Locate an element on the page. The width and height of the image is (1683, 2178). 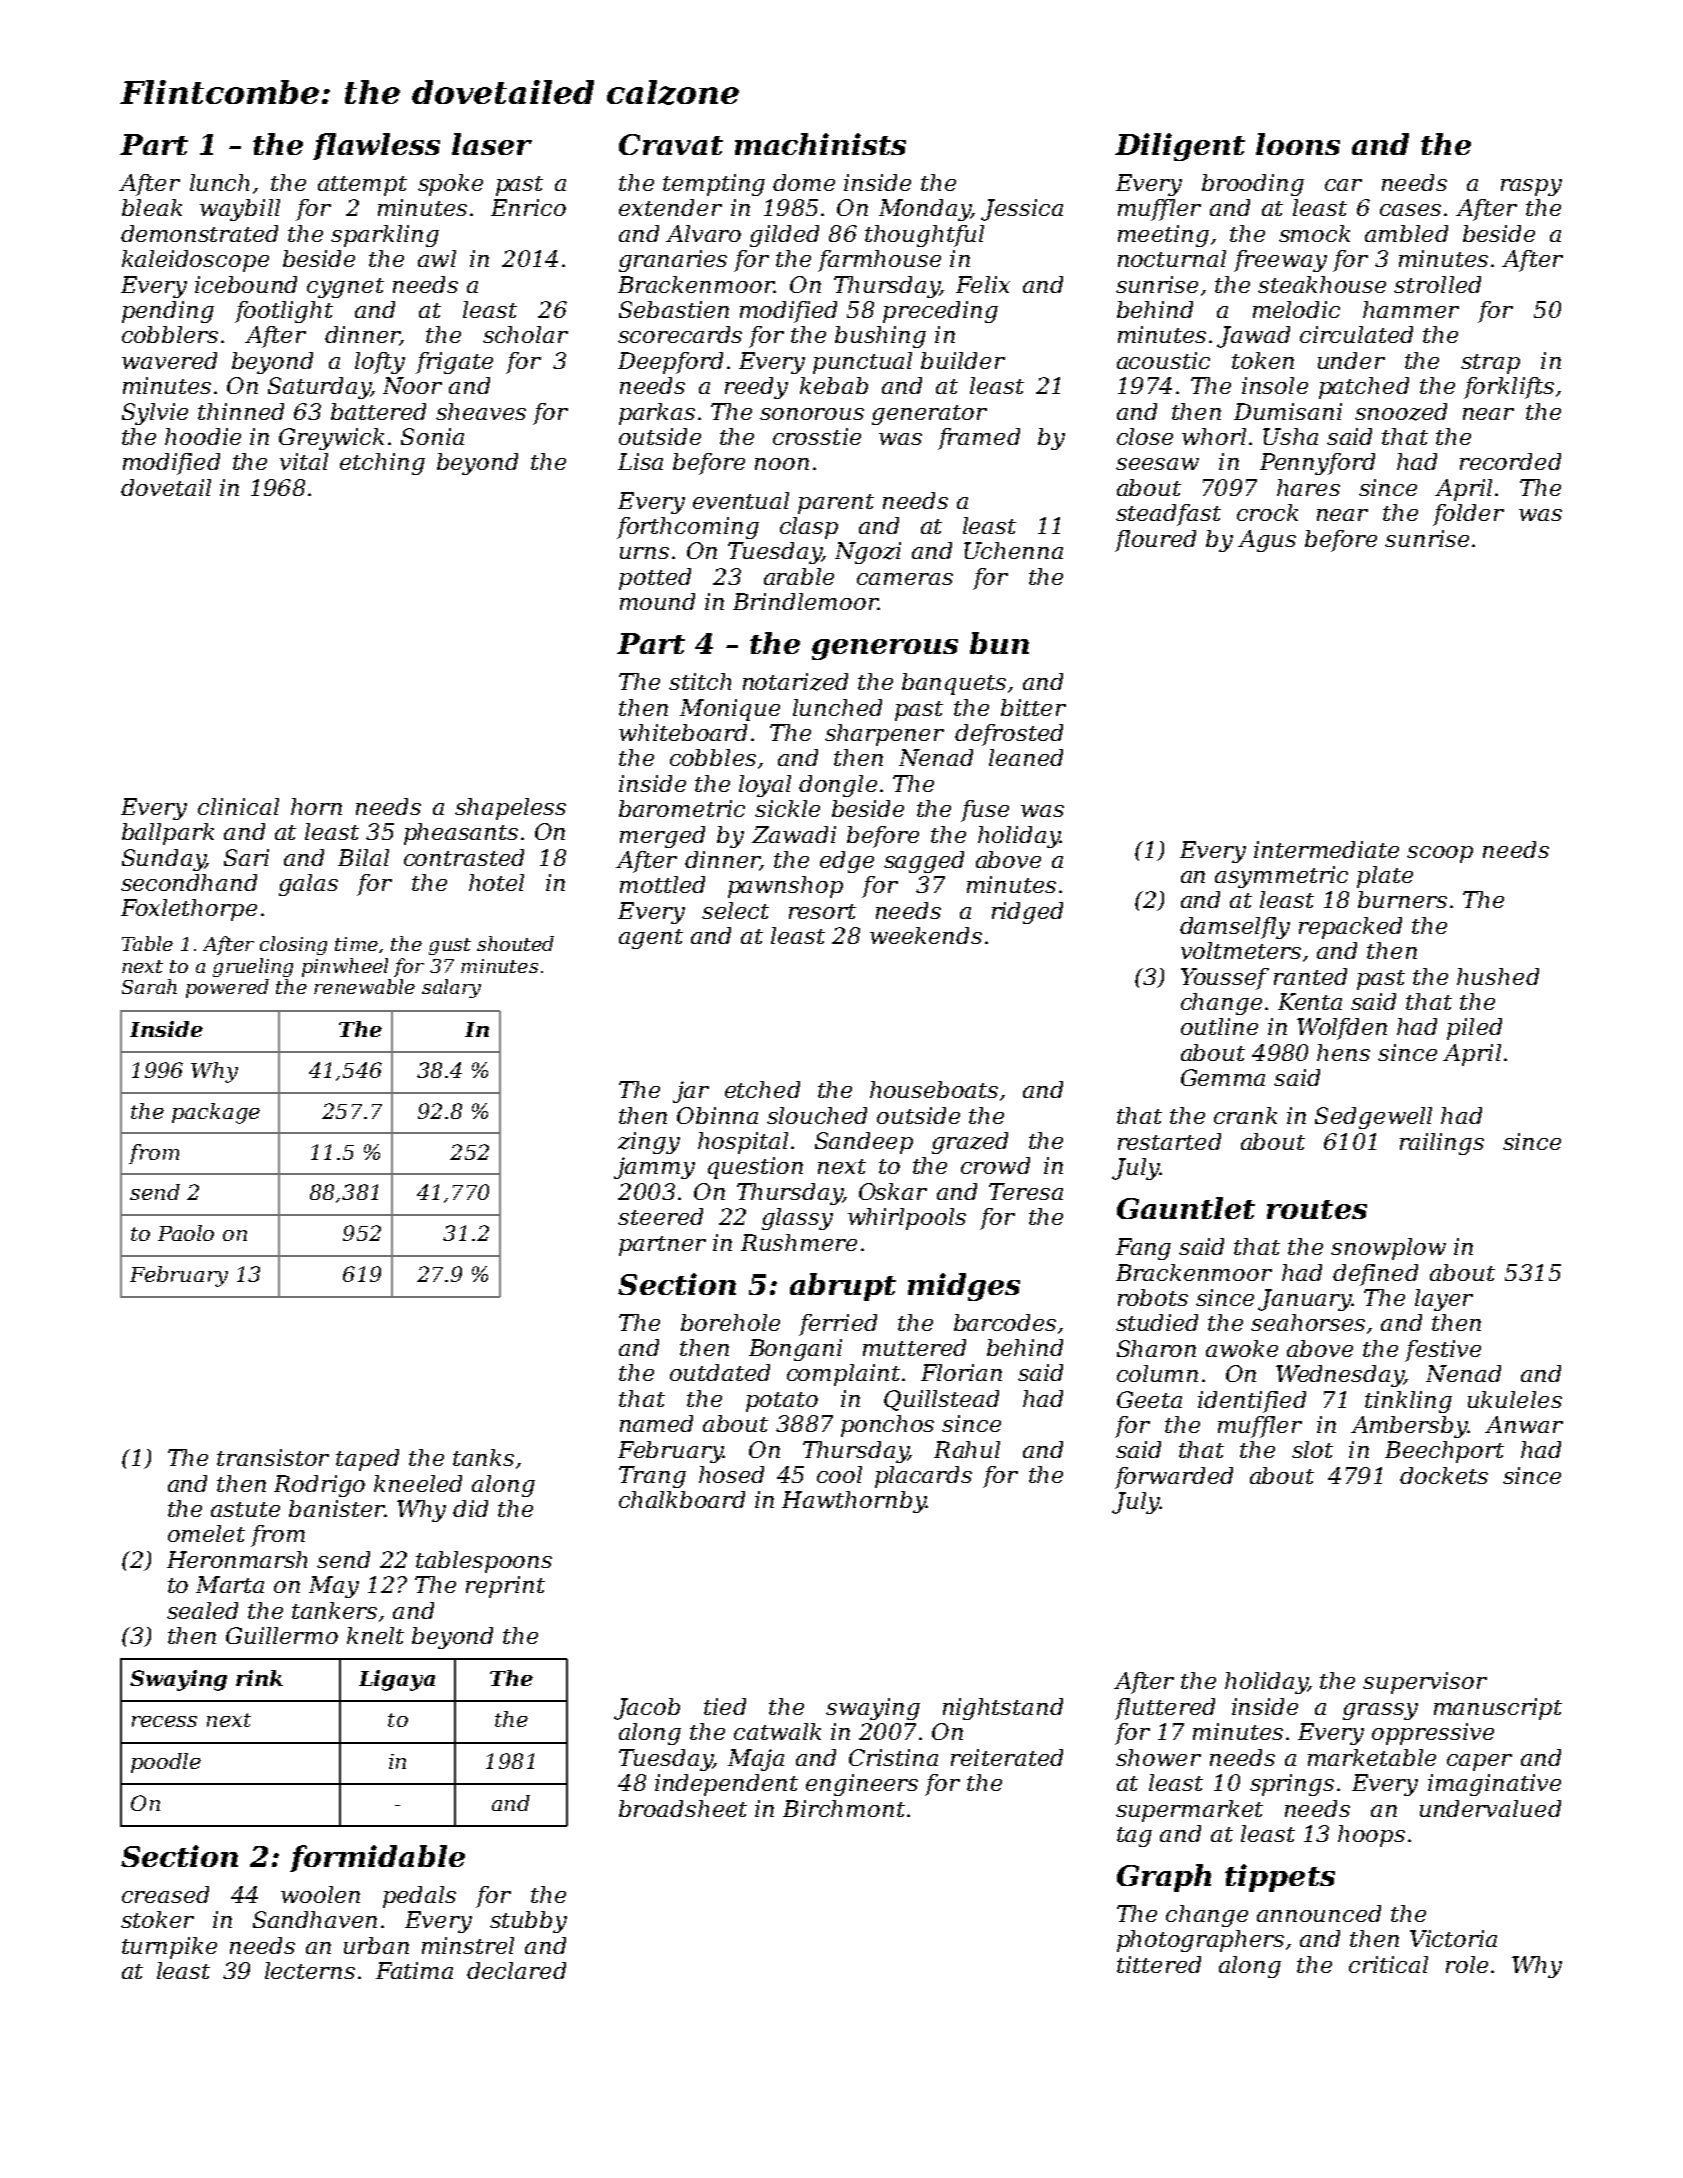
Diligent is located at coordinates (1180, 147).
